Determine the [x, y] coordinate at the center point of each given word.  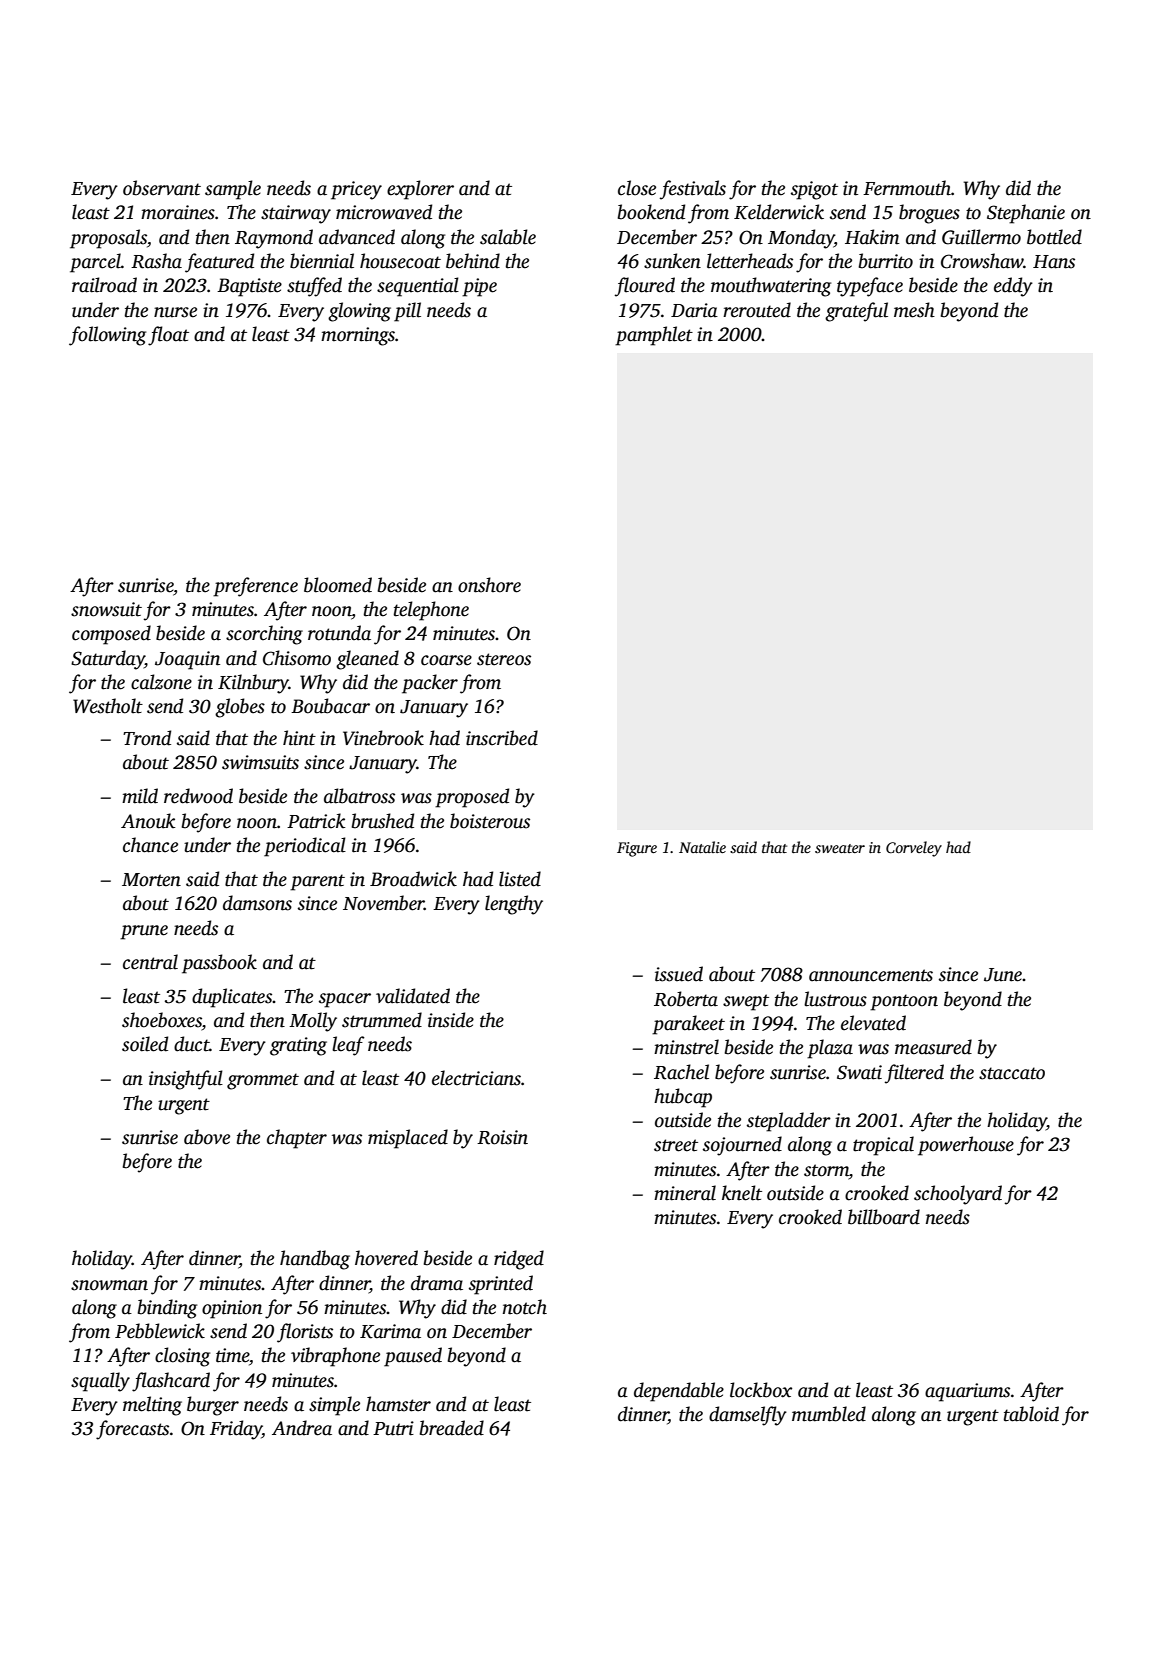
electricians [476, 1078]
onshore [489, 585]
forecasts [132, 1430]
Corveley [914, 849]
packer [430, 684]
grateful [856, 312]
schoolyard [958, 1195]
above [207, 1137]
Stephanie [1026, 214]
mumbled [829, 1414]
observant [162, 188]
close [637, 188]
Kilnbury [253, 684]
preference [255, 587]
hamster [398, 1404]
